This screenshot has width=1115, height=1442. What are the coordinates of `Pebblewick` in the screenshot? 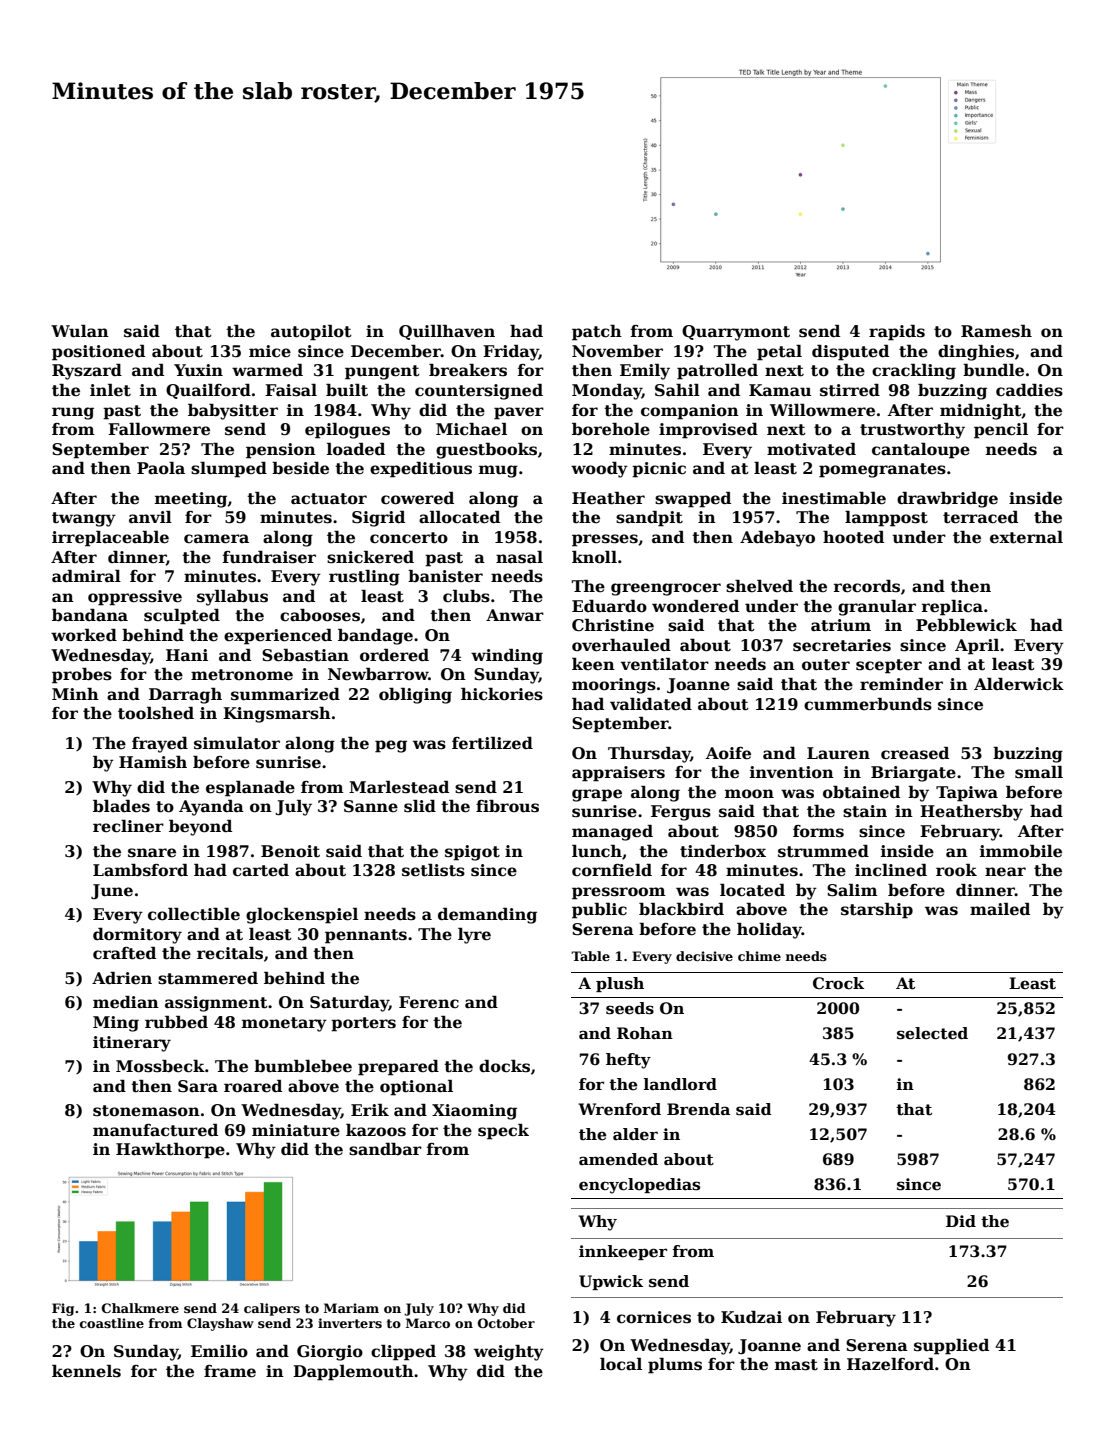 It's located at (966, 625).
